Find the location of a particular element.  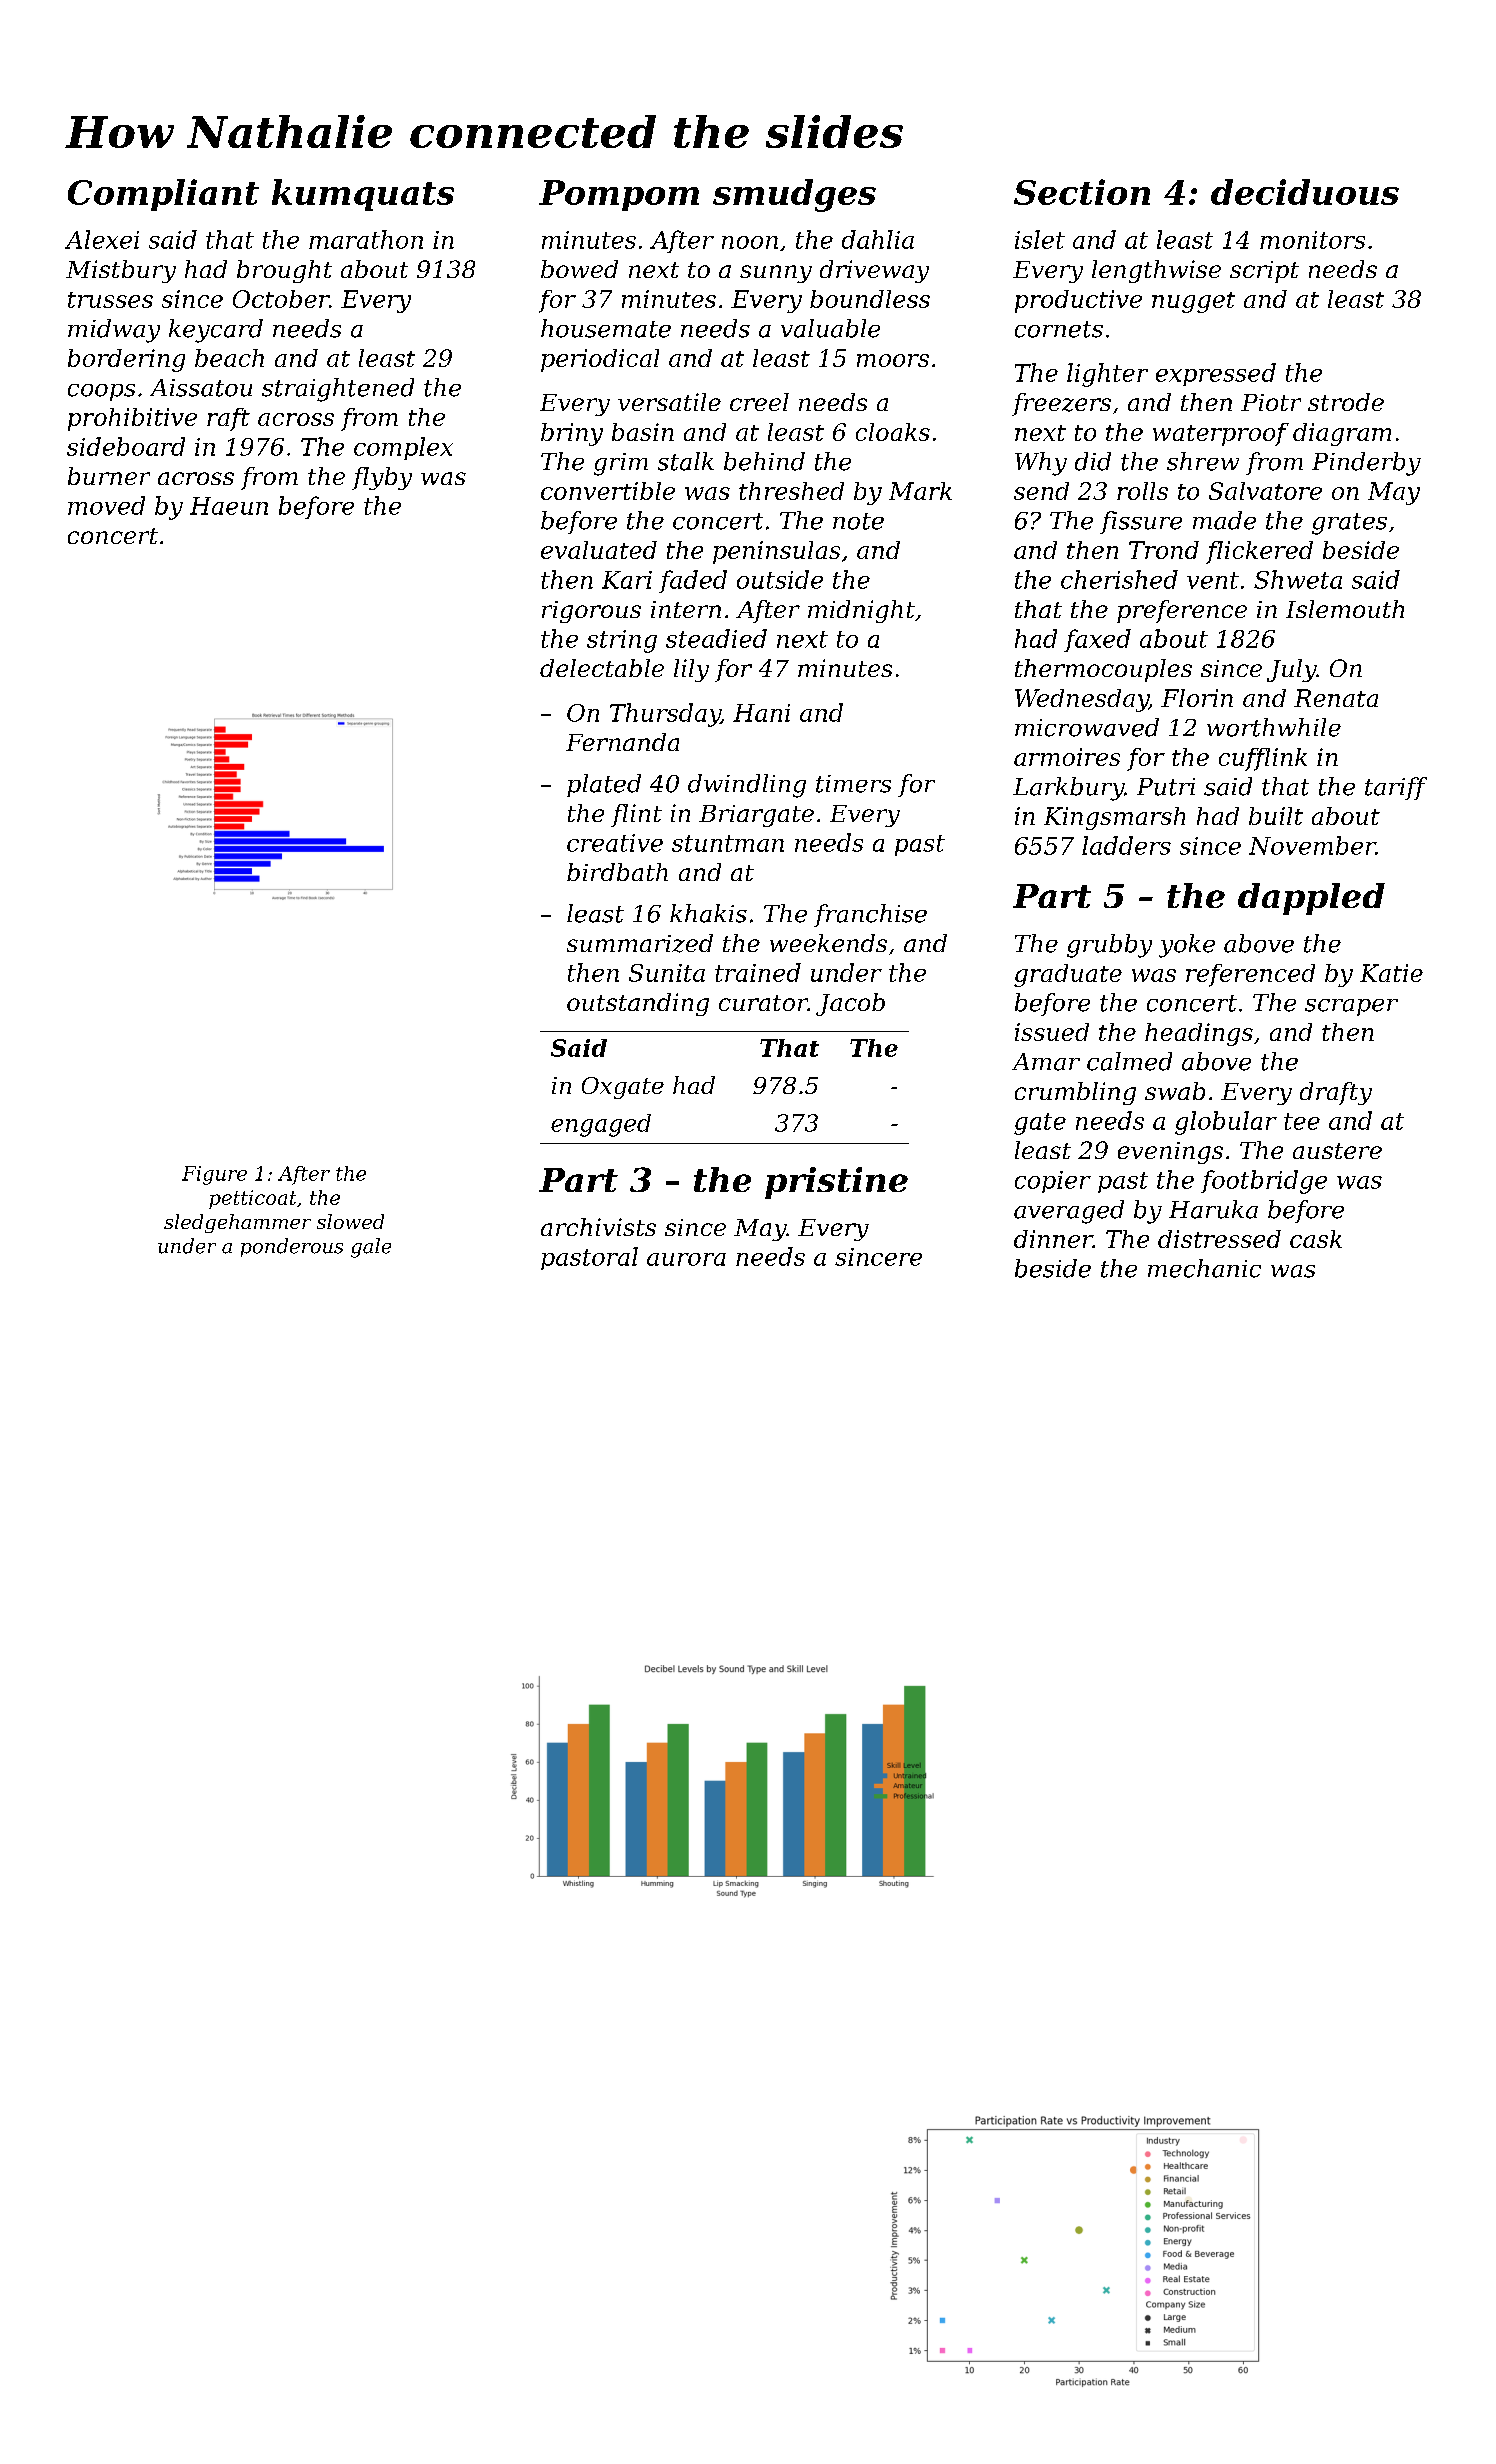

string is located at coordinates (622, 641).
